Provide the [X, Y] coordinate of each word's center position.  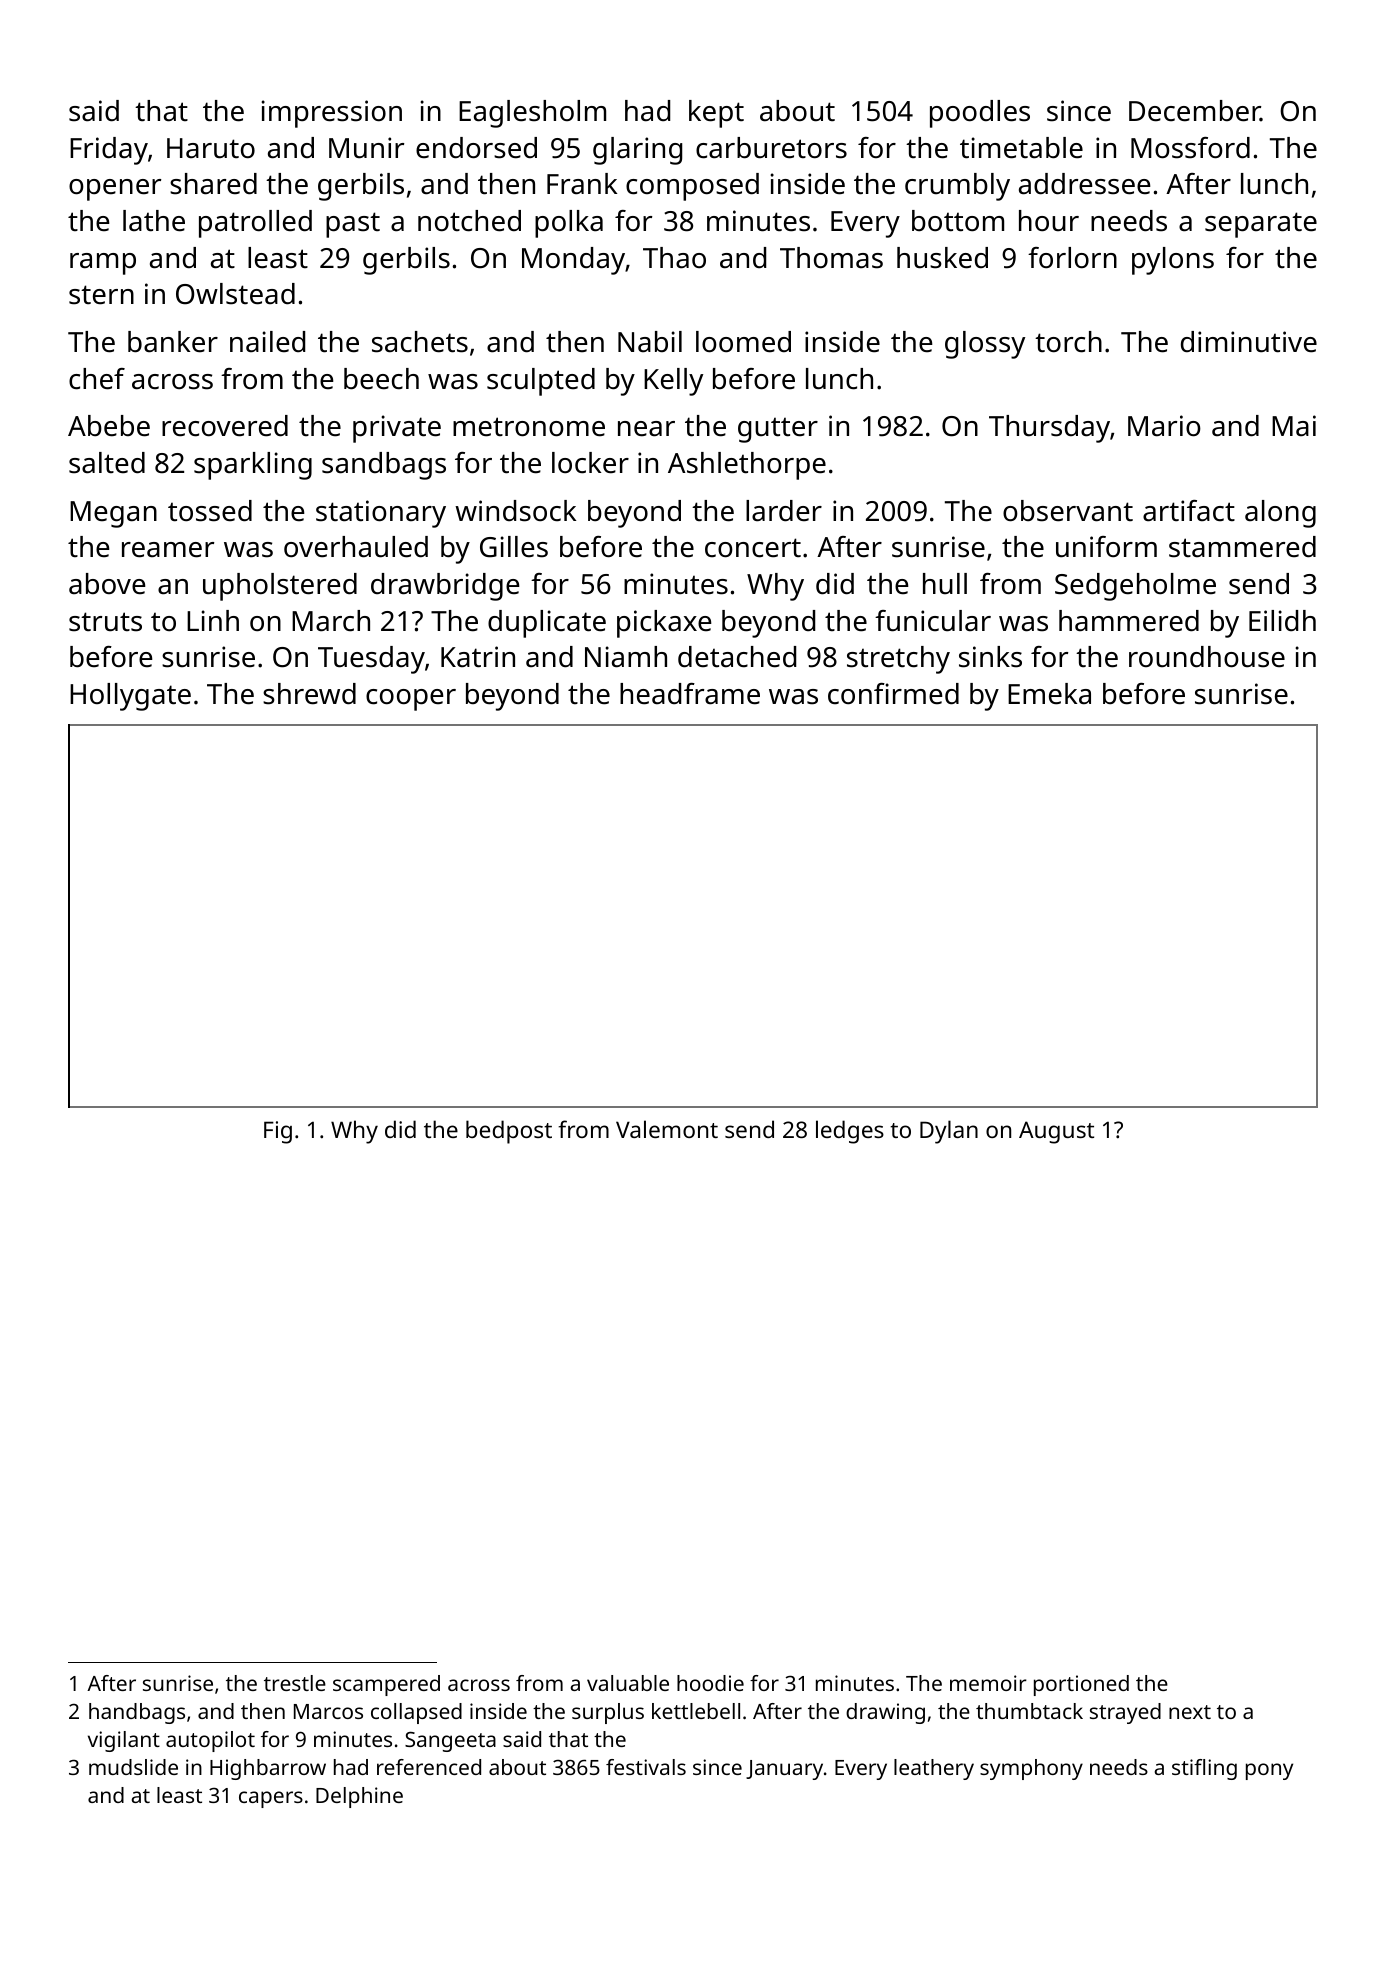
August [1056, 1132]
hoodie [710, 1683]
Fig [278, 1132]
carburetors [771, 148]
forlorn [1072, 258]
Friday [109, 151]
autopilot [210, 1741]
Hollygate [130, 697]
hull [945, 583]
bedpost [509, 1132]
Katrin [478, 657]
